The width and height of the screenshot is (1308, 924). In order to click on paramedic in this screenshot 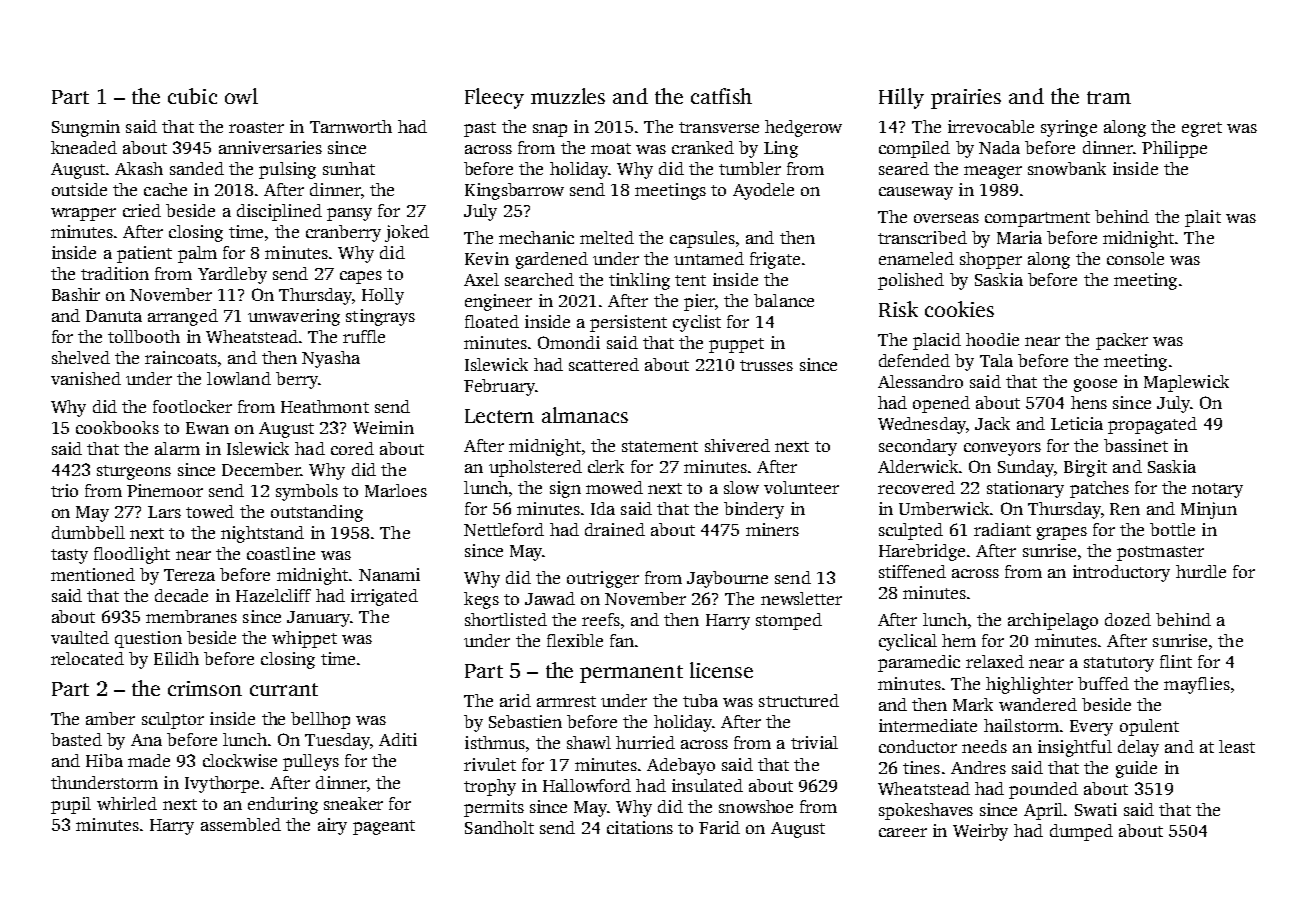, I will do `click(919, 663)`.
